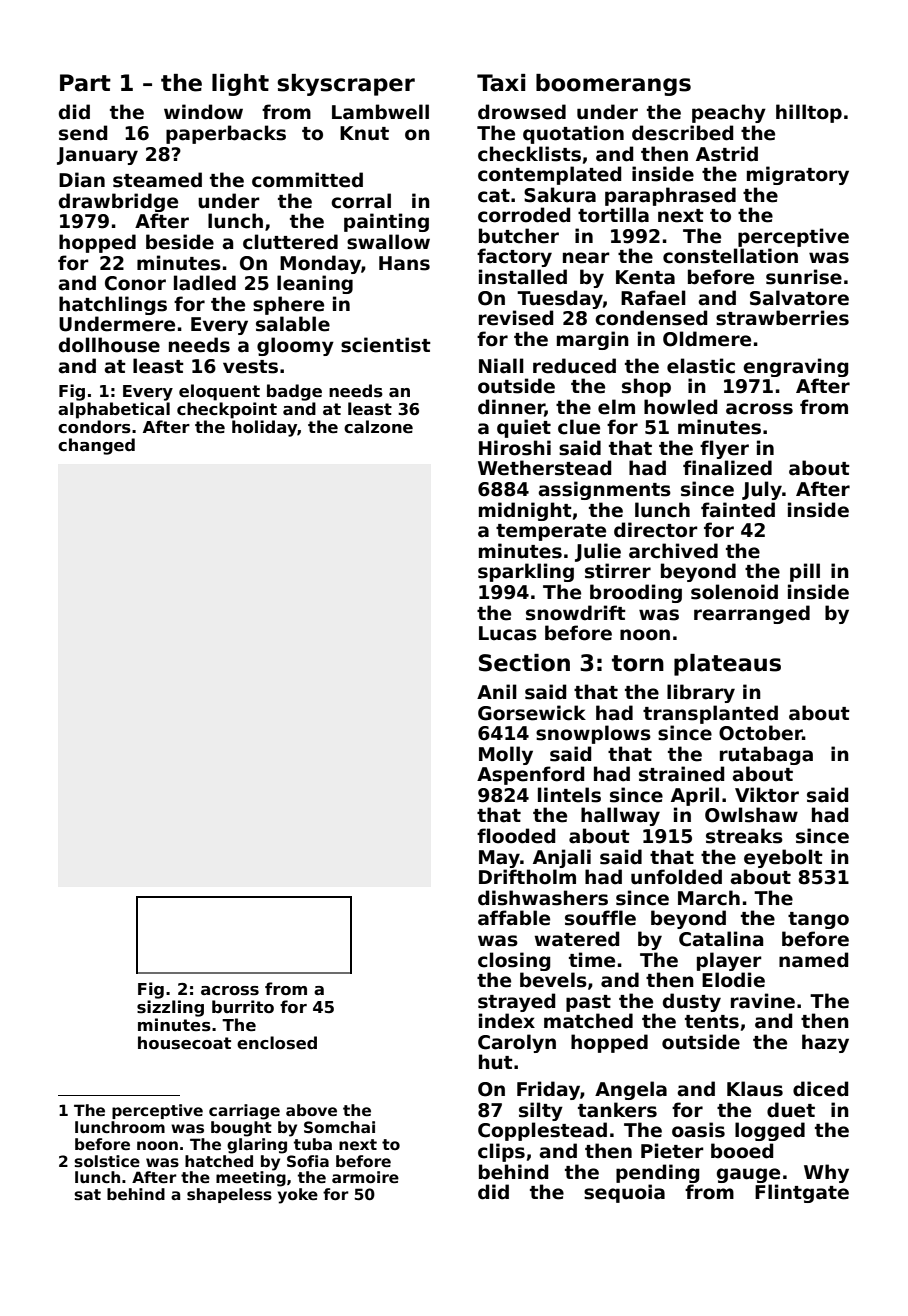 This screenshot has width=908, height=1316. I want to click on October, so click(761, 733).
